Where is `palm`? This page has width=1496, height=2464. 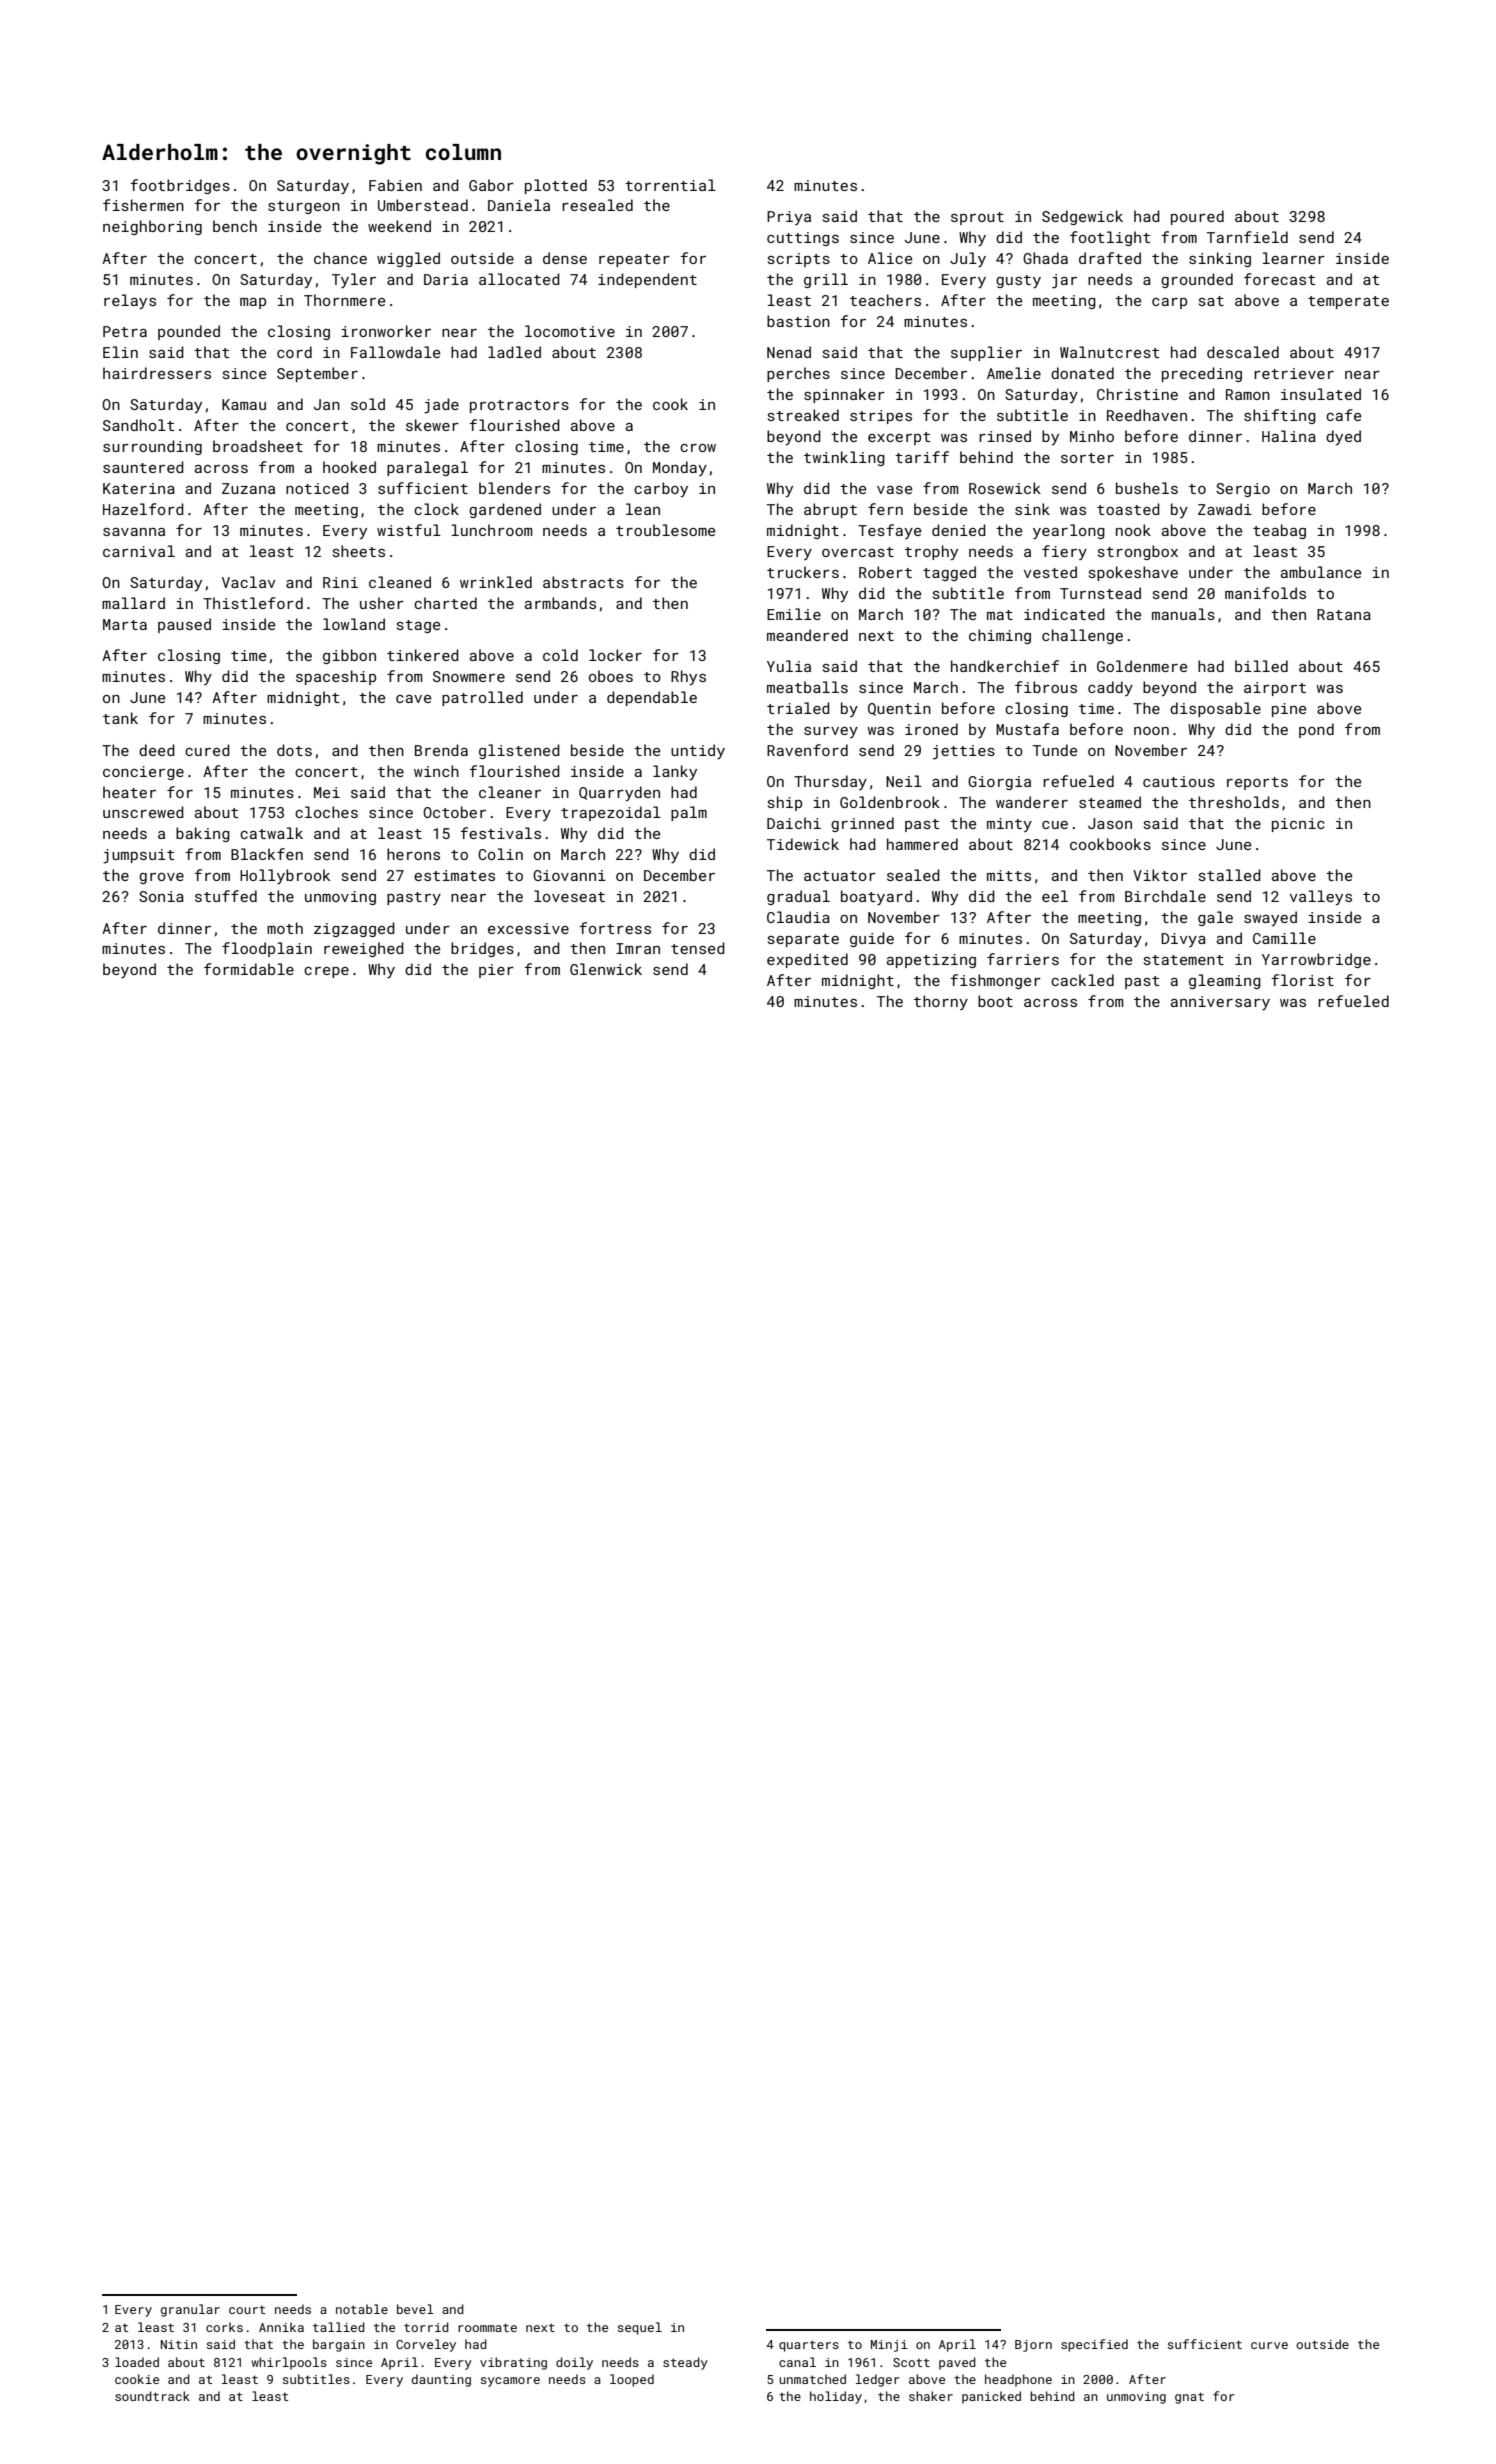
palm is located at coordinates (689, 813).
